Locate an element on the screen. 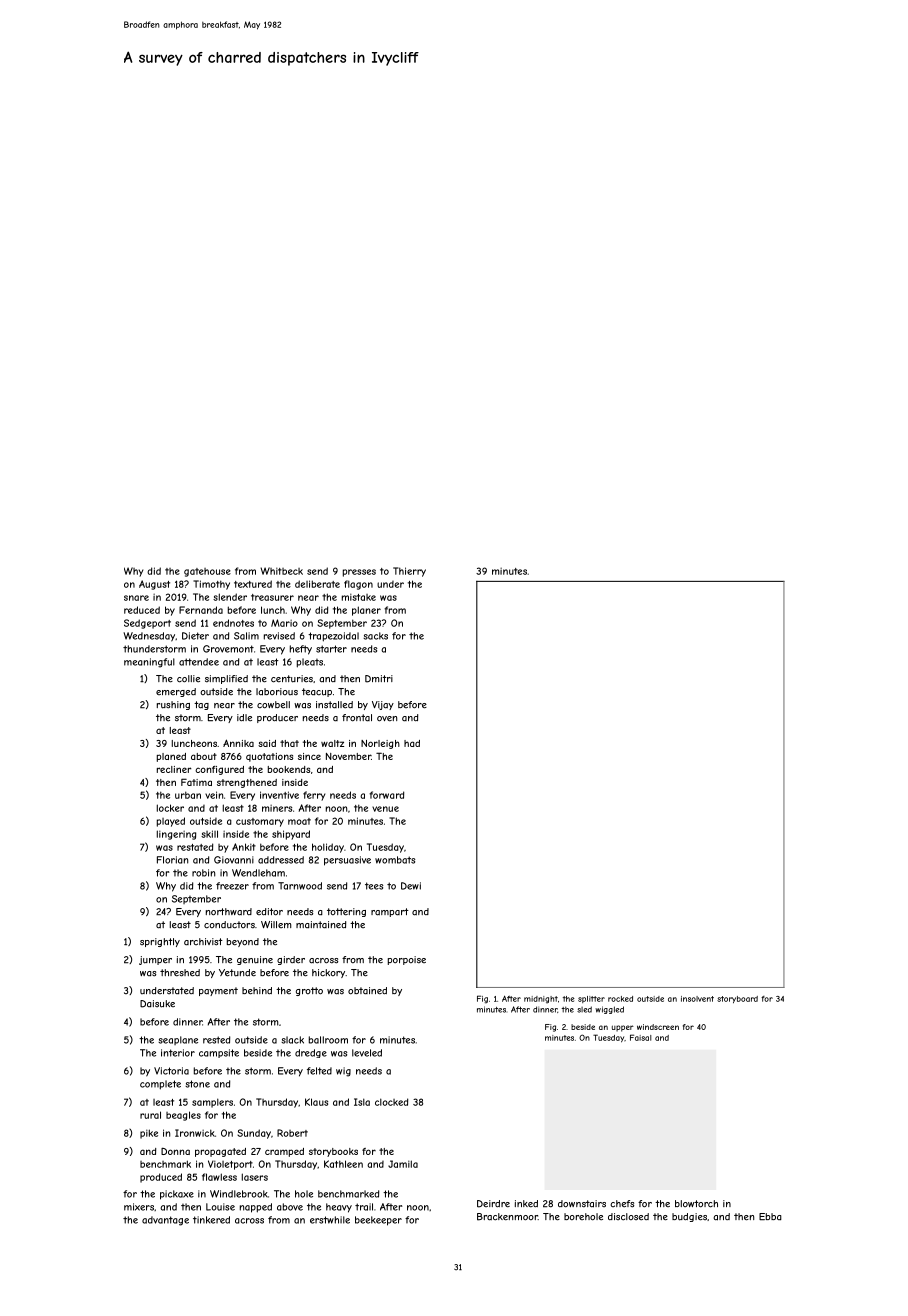 This screenshot has width=908, height=1316. planer is located at coordinates (366, 611).
